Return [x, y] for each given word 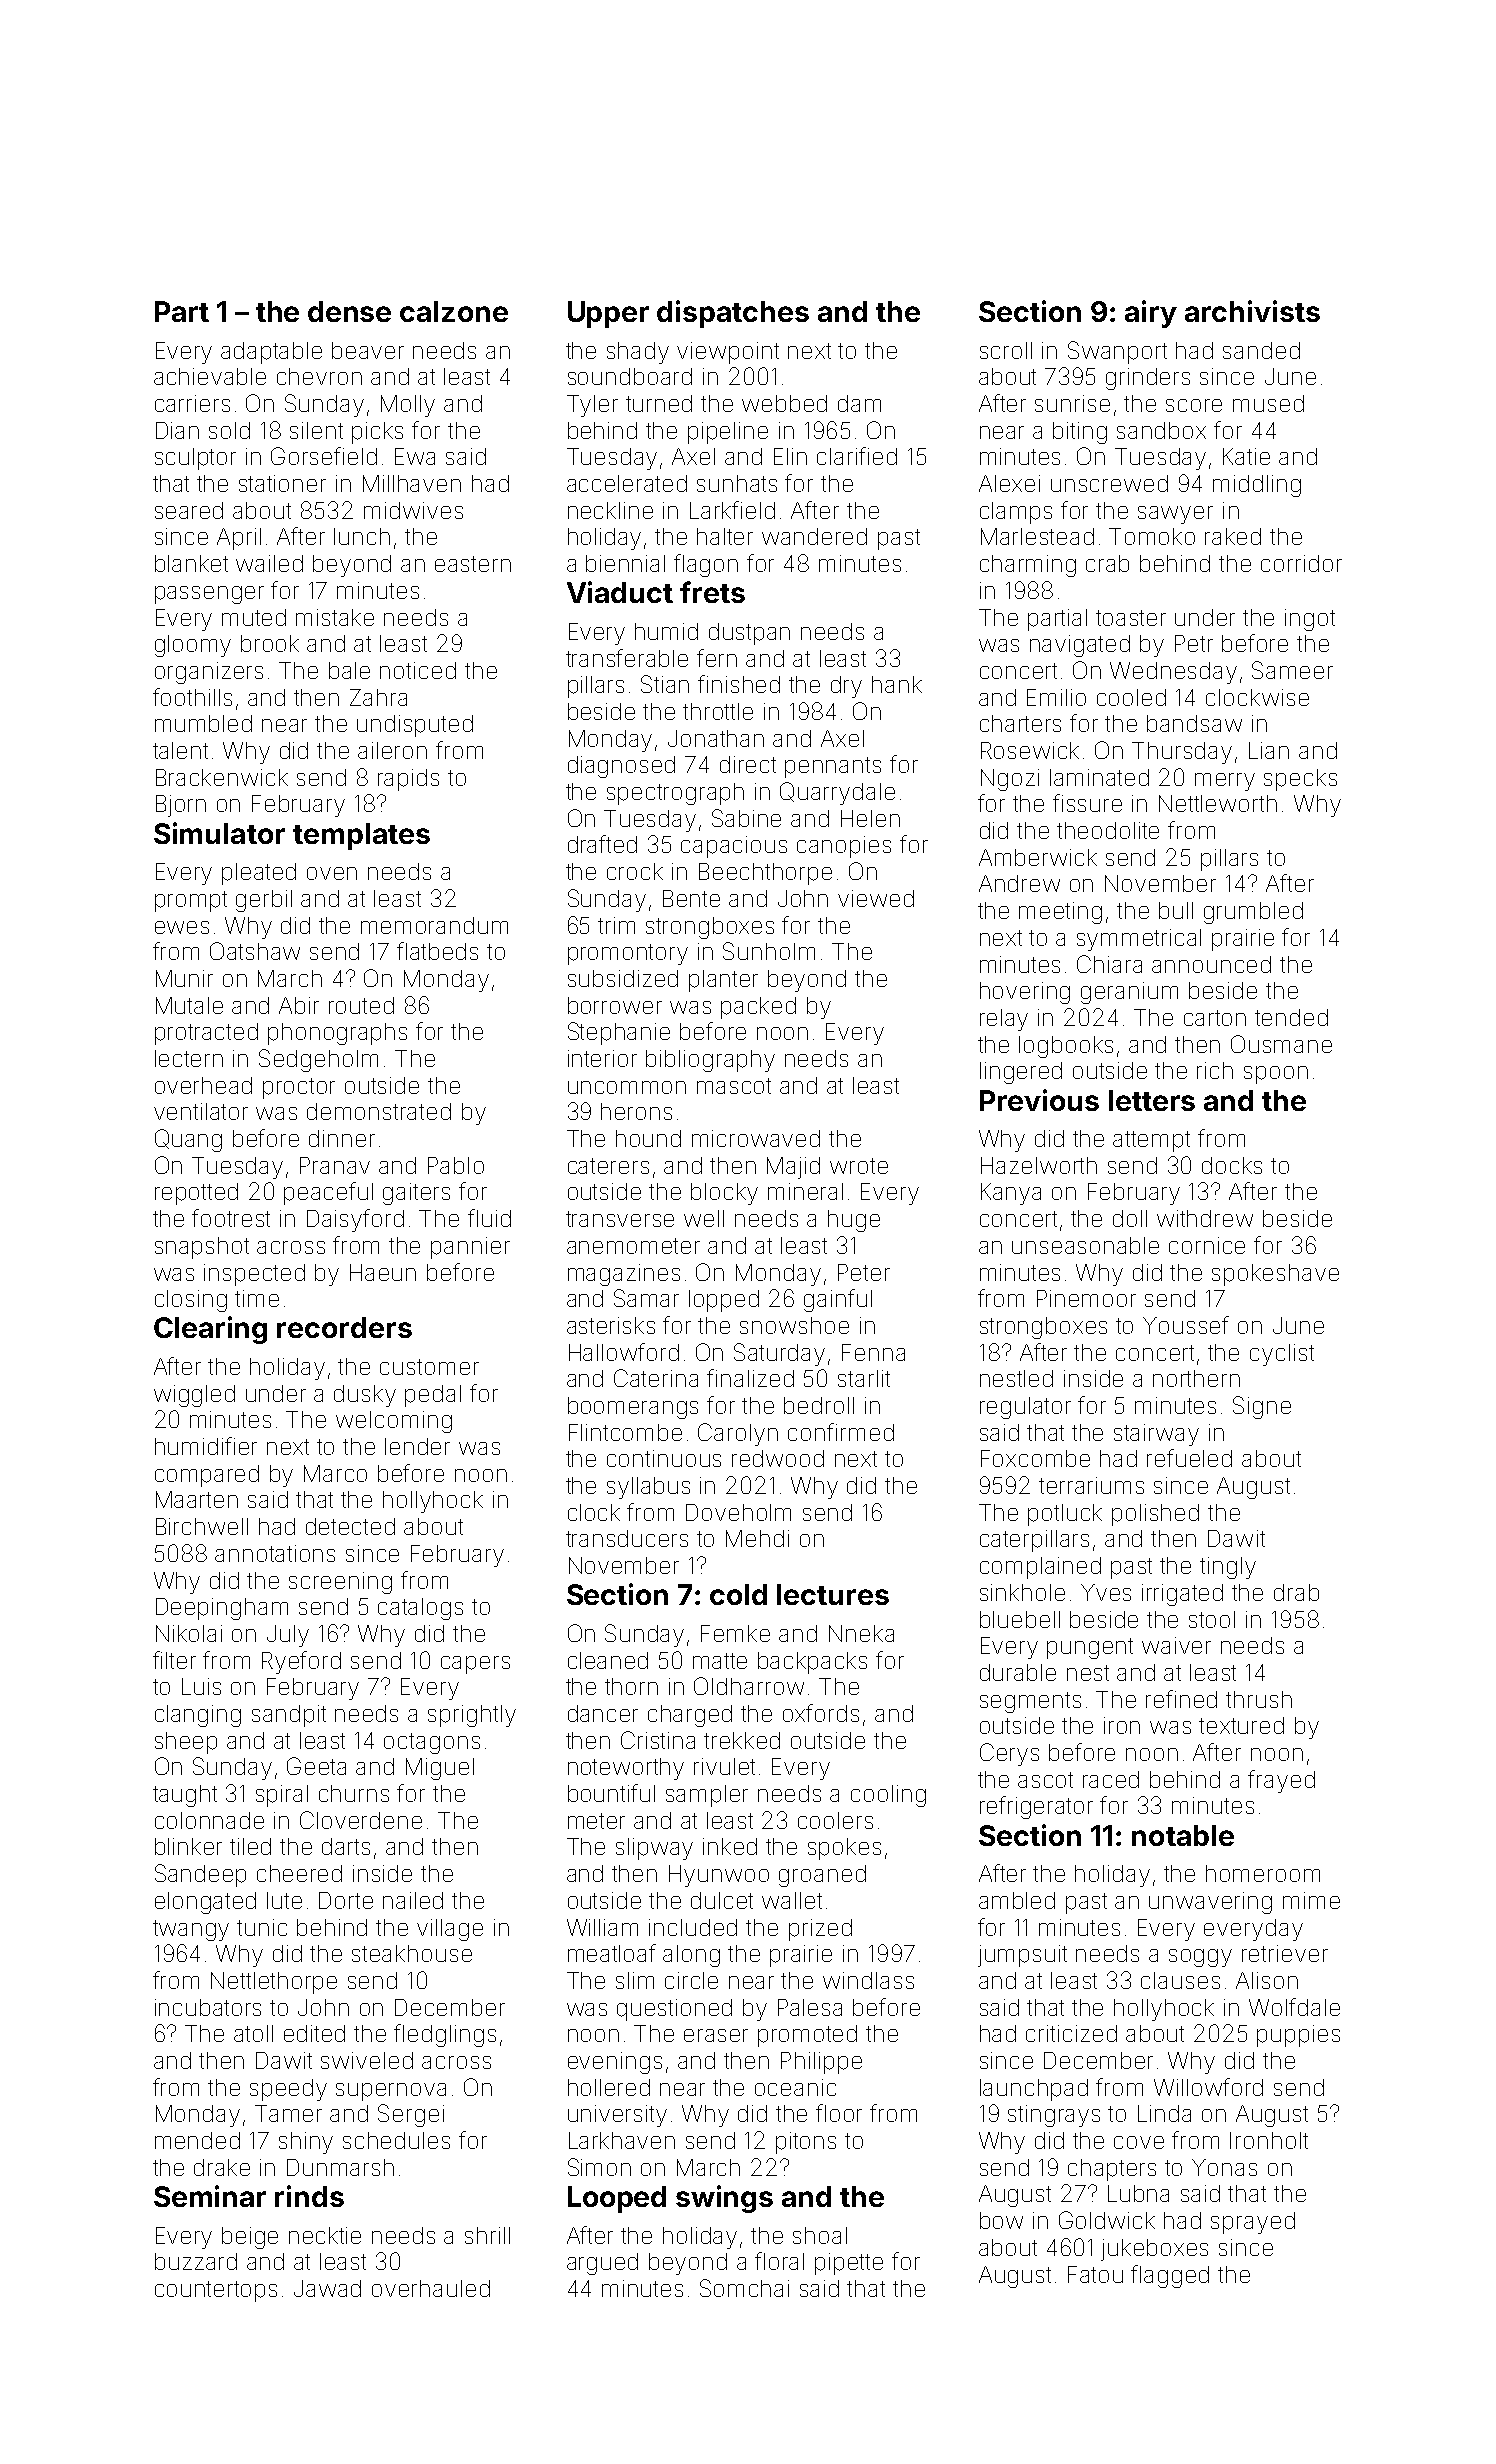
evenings [615, 2063]
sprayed [1253, 2223]
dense [349, 311]
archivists [1252, 311]
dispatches [733, 314]
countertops [216, 2291]
